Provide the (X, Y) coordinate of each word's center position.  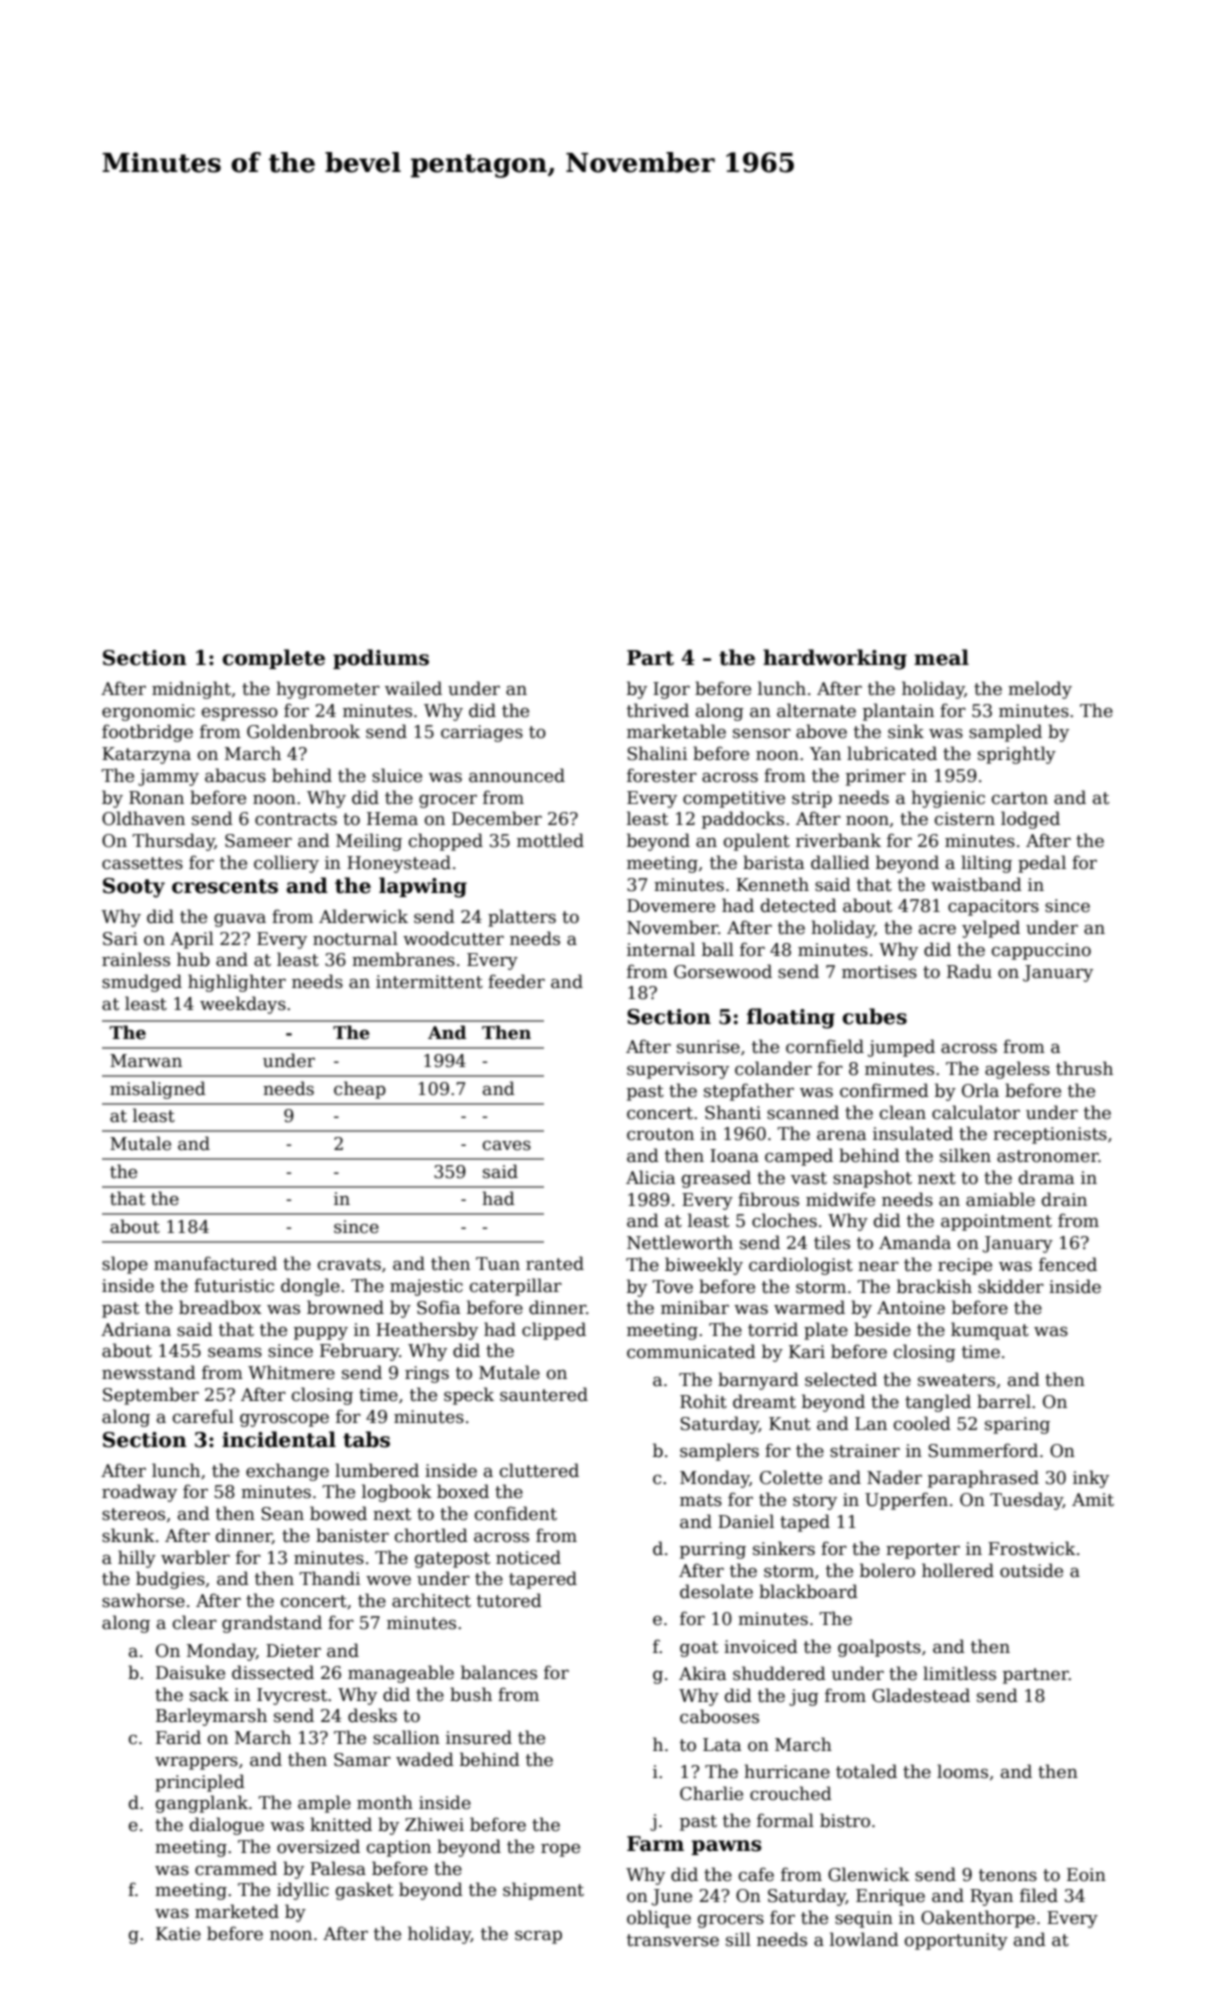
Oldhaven (143, 818)
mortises (879, 972)
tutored (509, 1600)
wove (388, 1581)
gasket (364, 1891)
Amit (1093, 1500)
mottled (550, 840)
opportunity (956, 1941)
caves (507, 1146)
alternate (816, 710)
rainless (136, 959)
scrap (538, 1937)
